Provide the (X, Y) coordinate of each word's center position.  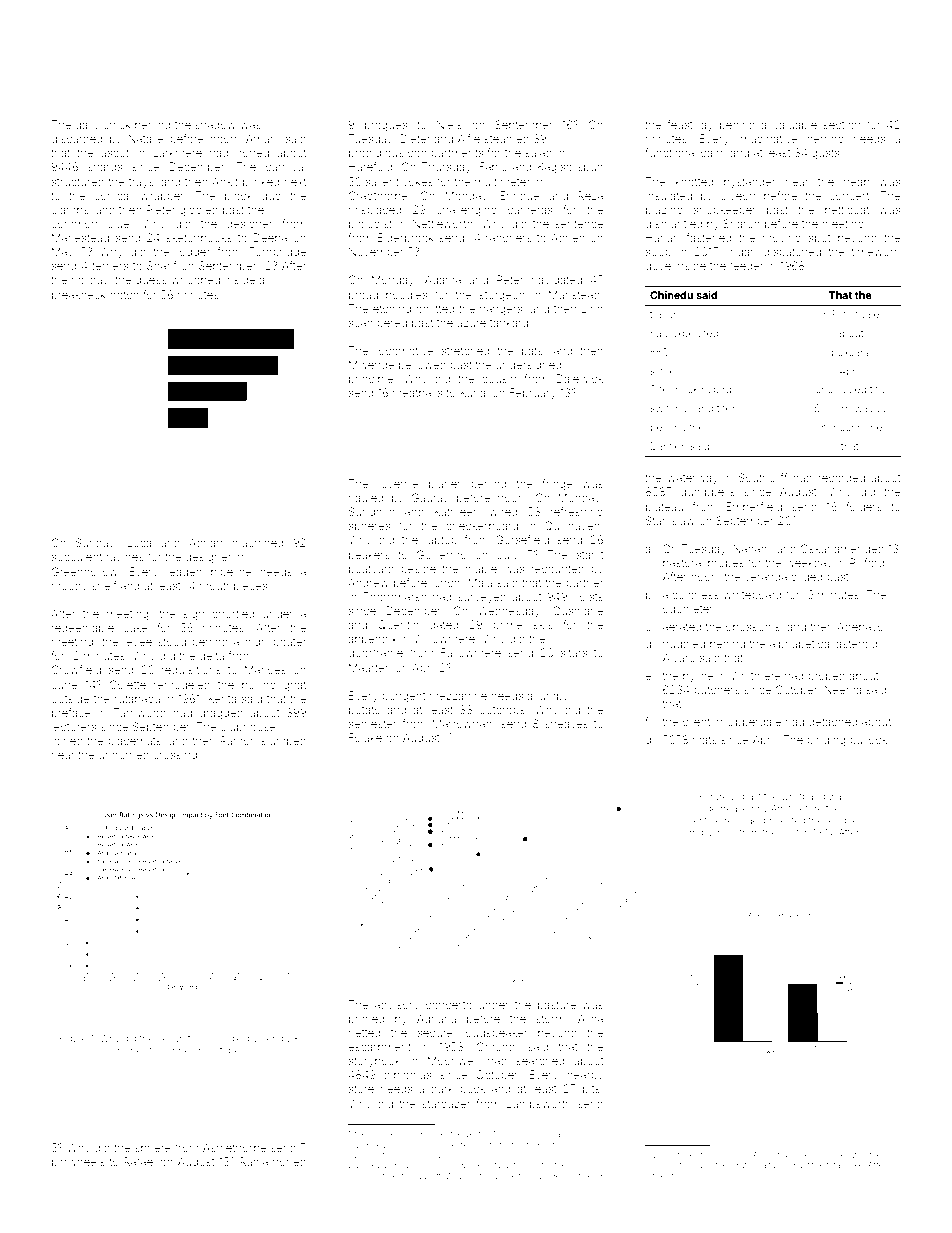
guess (151, 282)
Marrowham (464, 723)
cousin (499, 379)
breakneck (79, 295)
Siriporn (832, 409)
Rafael (139, 1161)
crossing (175, 757)
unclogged (841, 390)
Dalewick (580, 378)
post (789, 833)
